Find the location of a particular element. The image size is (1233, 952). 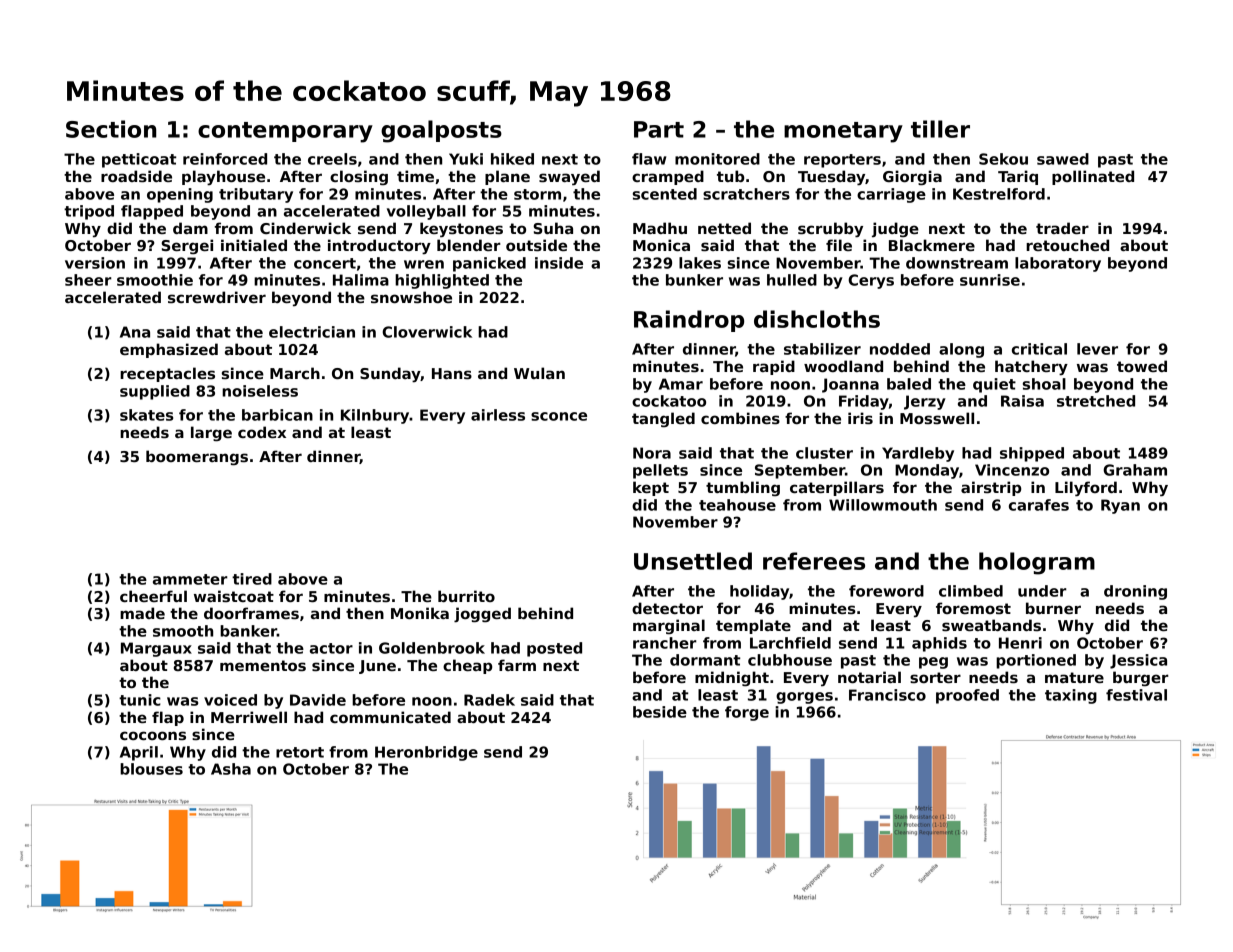

Section is located at coordinates (111, 129).
